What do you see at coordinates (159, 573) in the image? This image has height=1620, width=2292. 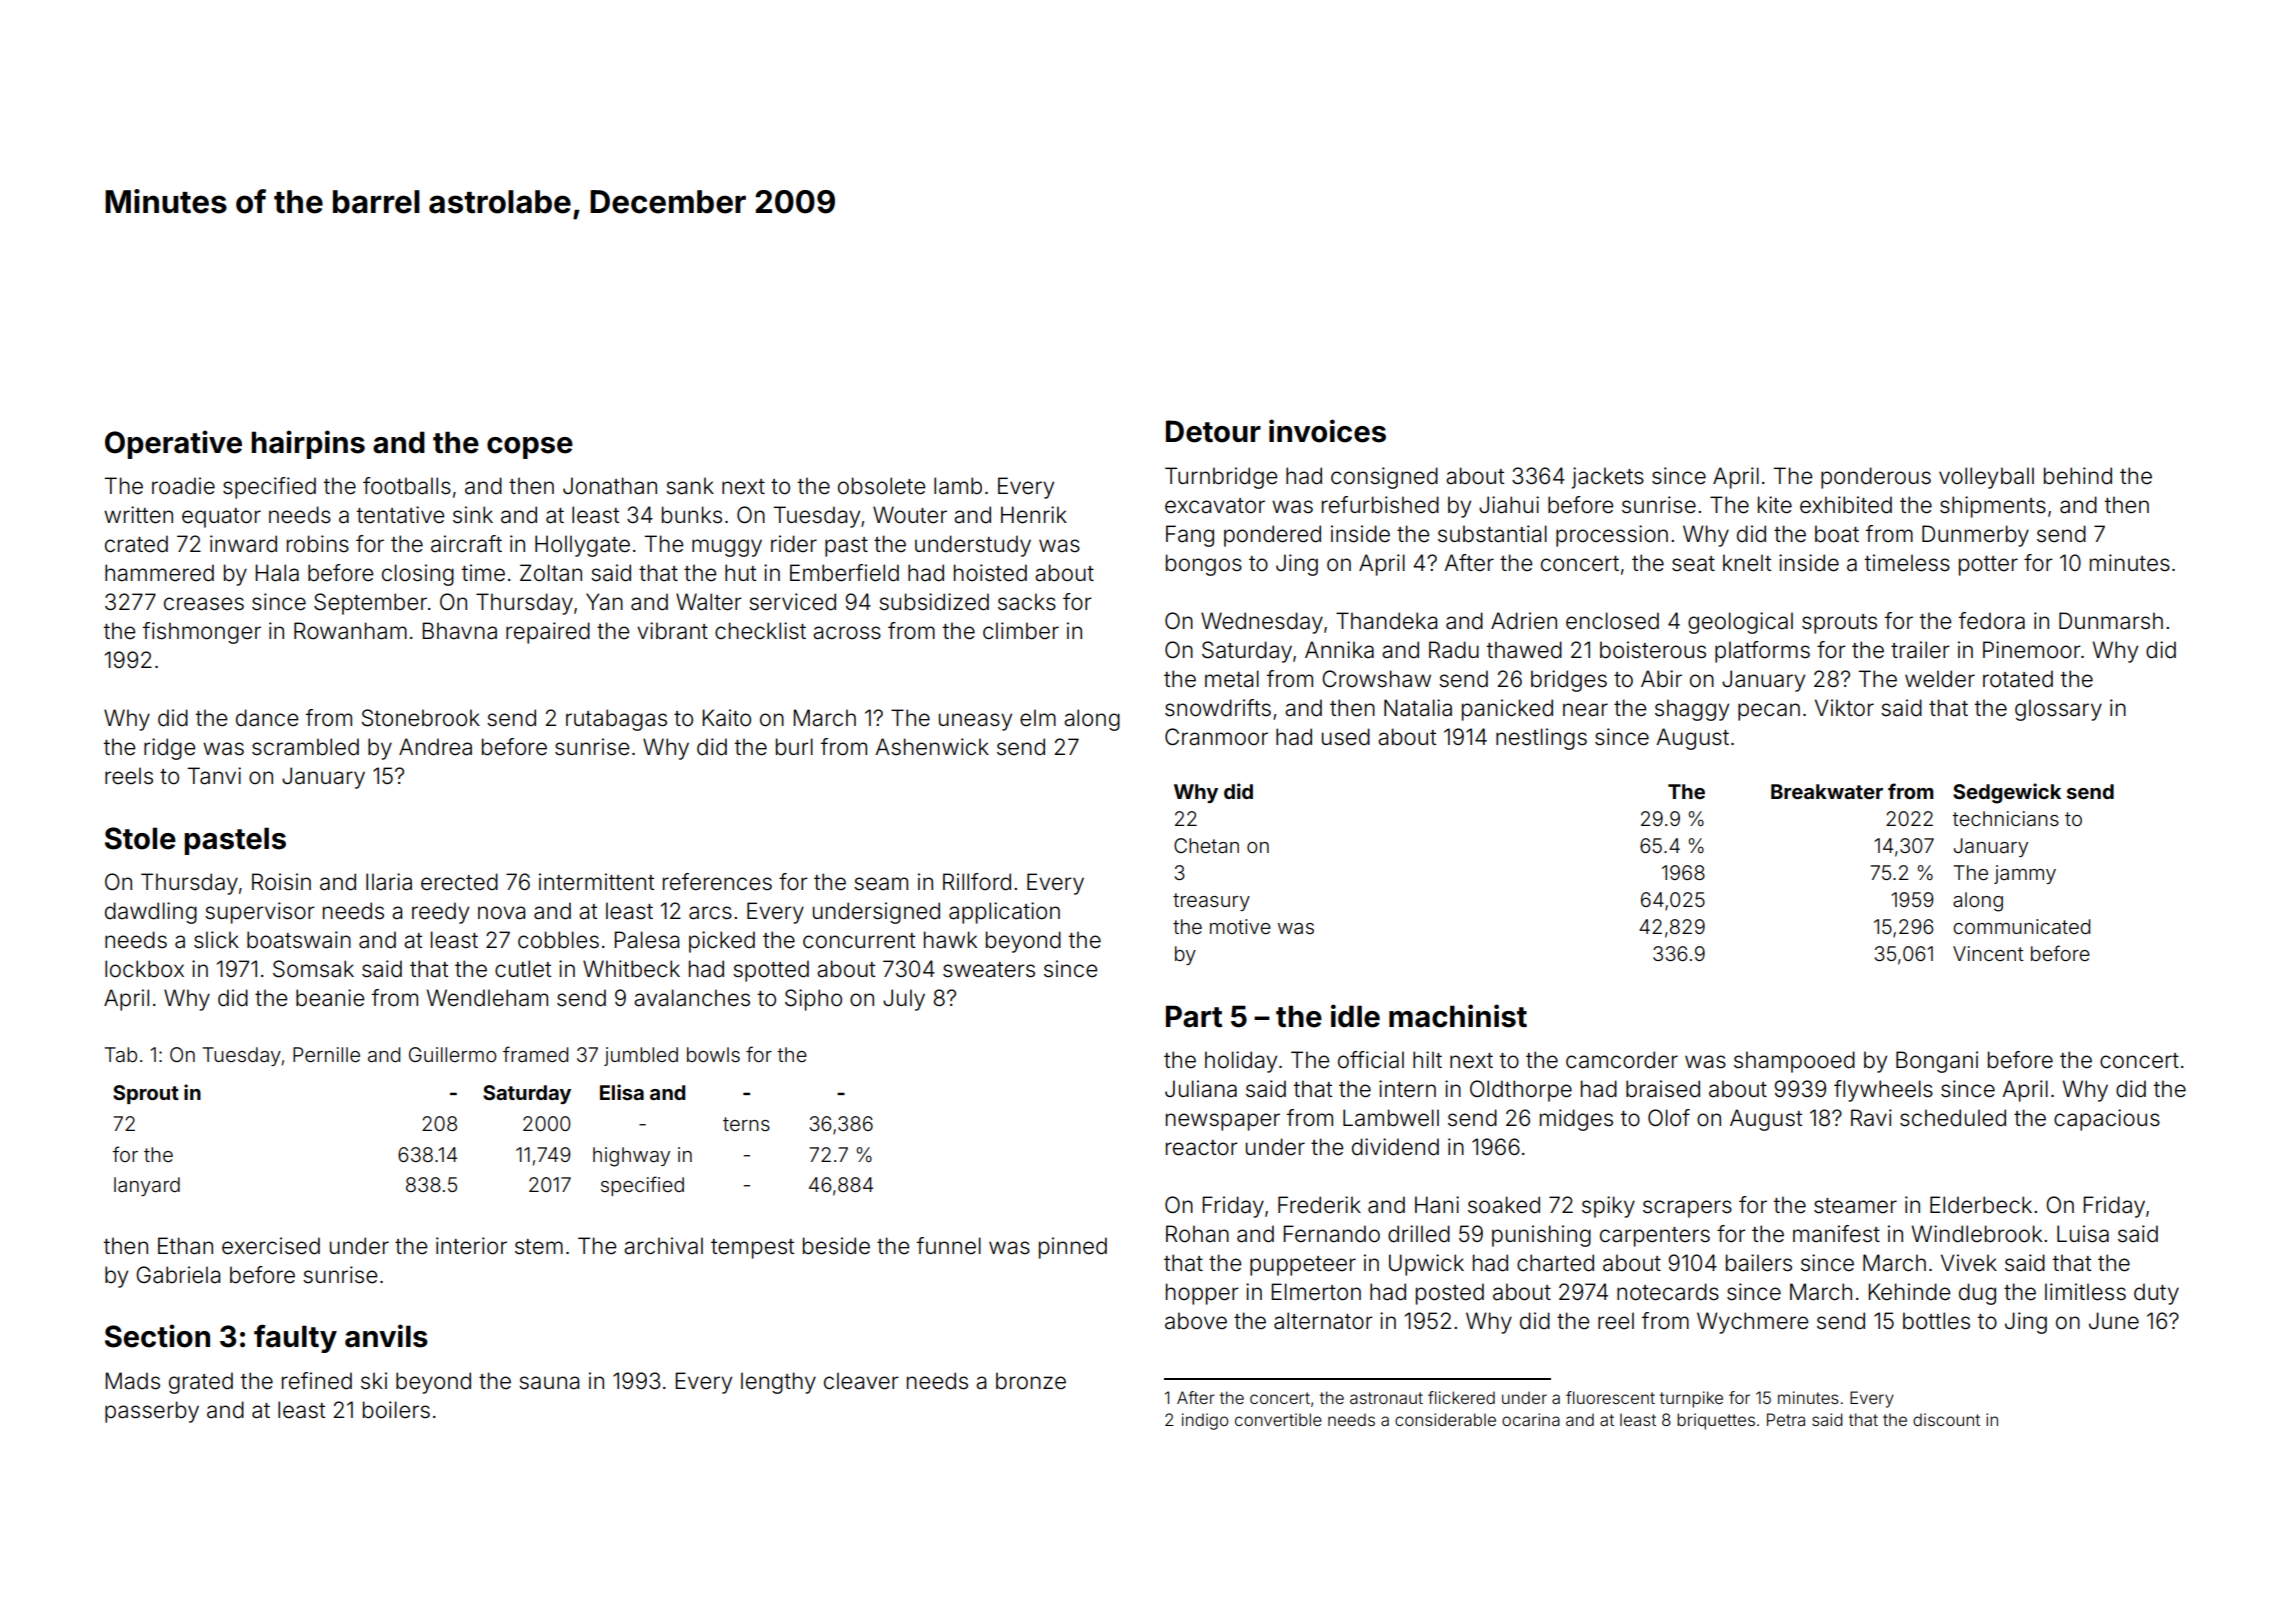 I see `hammered` at bounding box center [159, 573].
